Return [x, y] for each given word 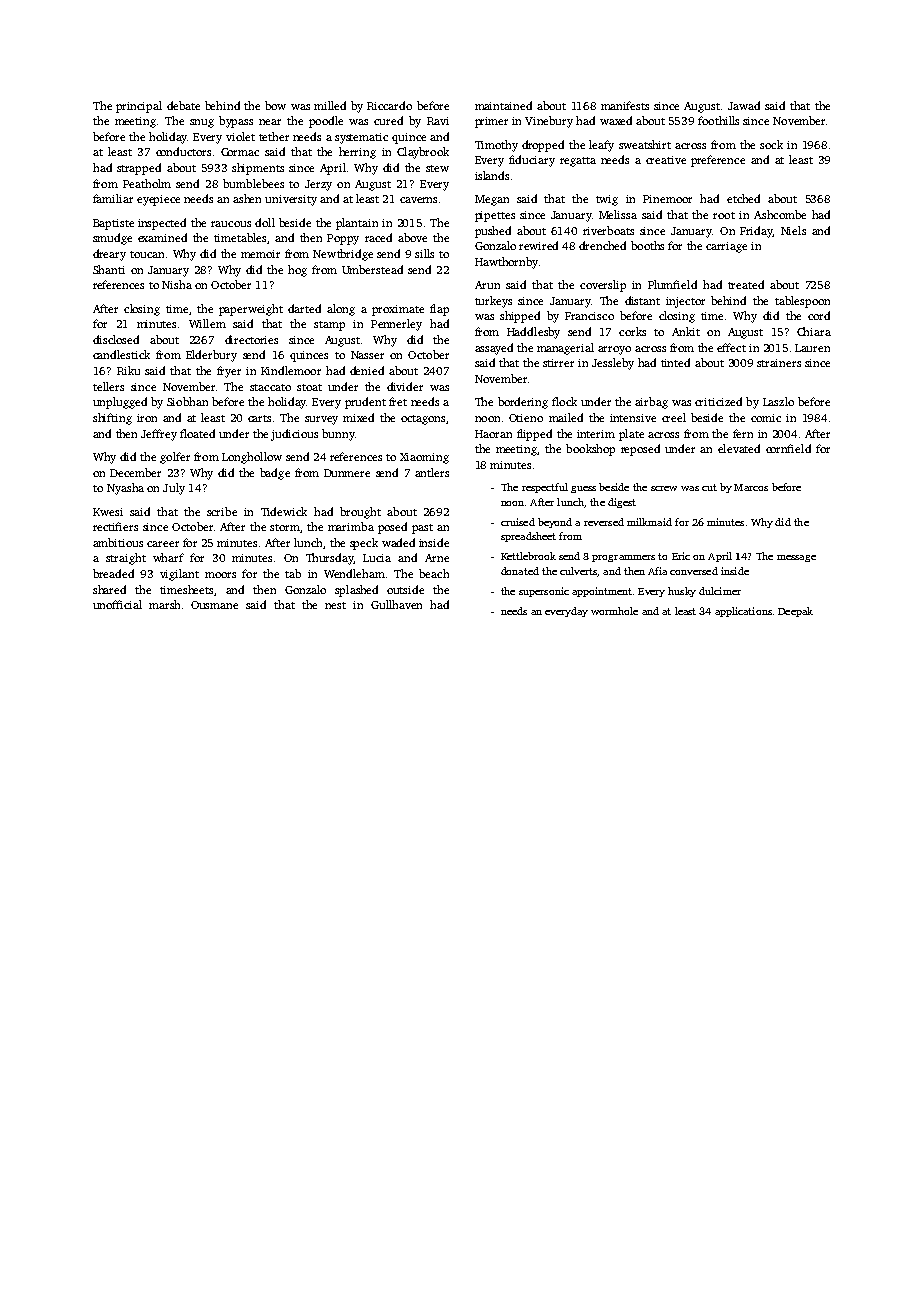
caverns [418, 200]
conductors [183, 151]
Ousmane [214, 605]
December [135, 472]
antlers [432, 472]
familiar [113, 198]
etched [743, 198]
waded [398, 542]
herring [357, 153]
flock [564, 401]
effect [731, 347]
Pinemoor [667, 199]
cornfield [788, 448]
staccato [270, 387]
